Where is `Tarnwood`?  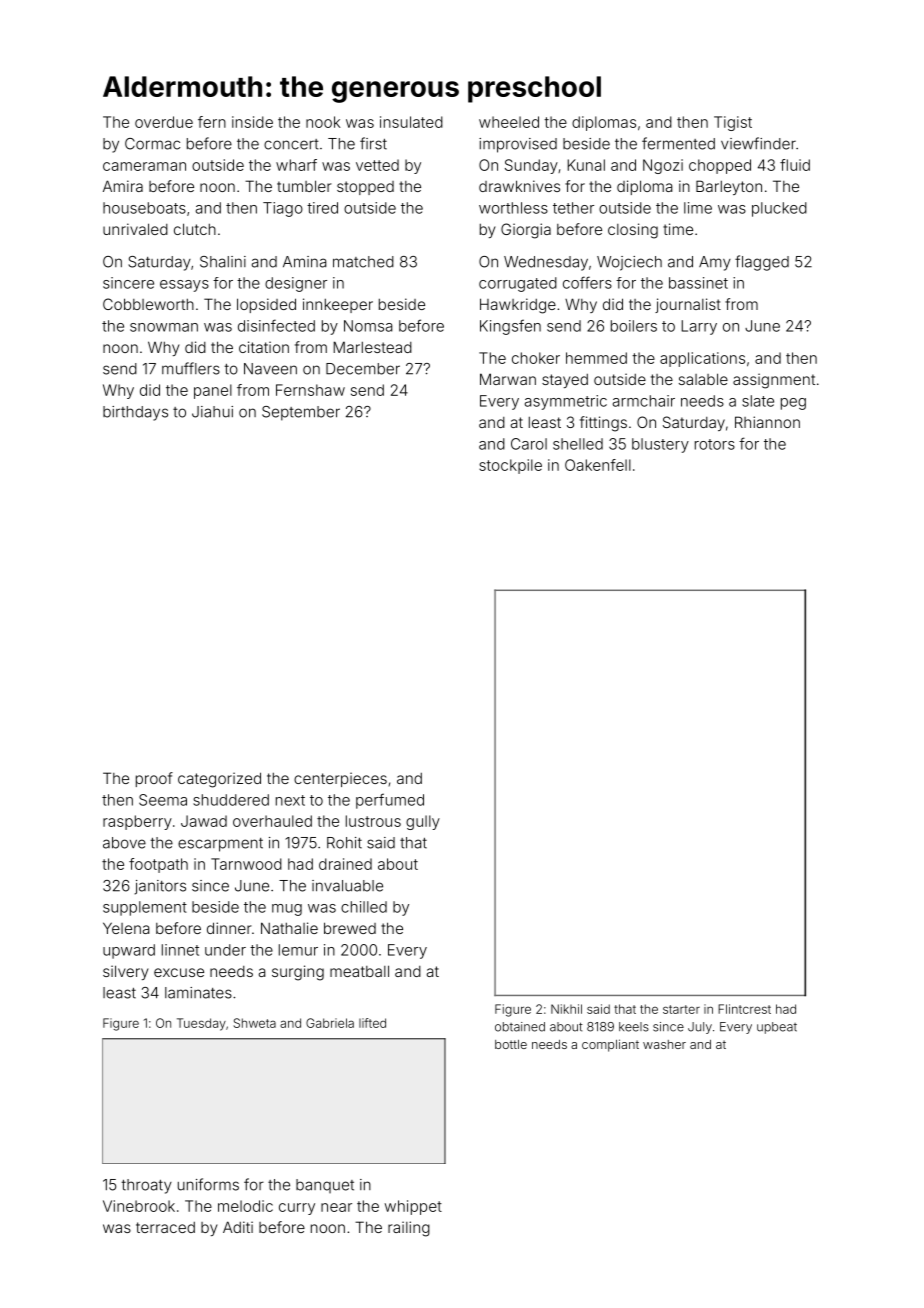
Tarnwood is located at coordinates (246, 864).
